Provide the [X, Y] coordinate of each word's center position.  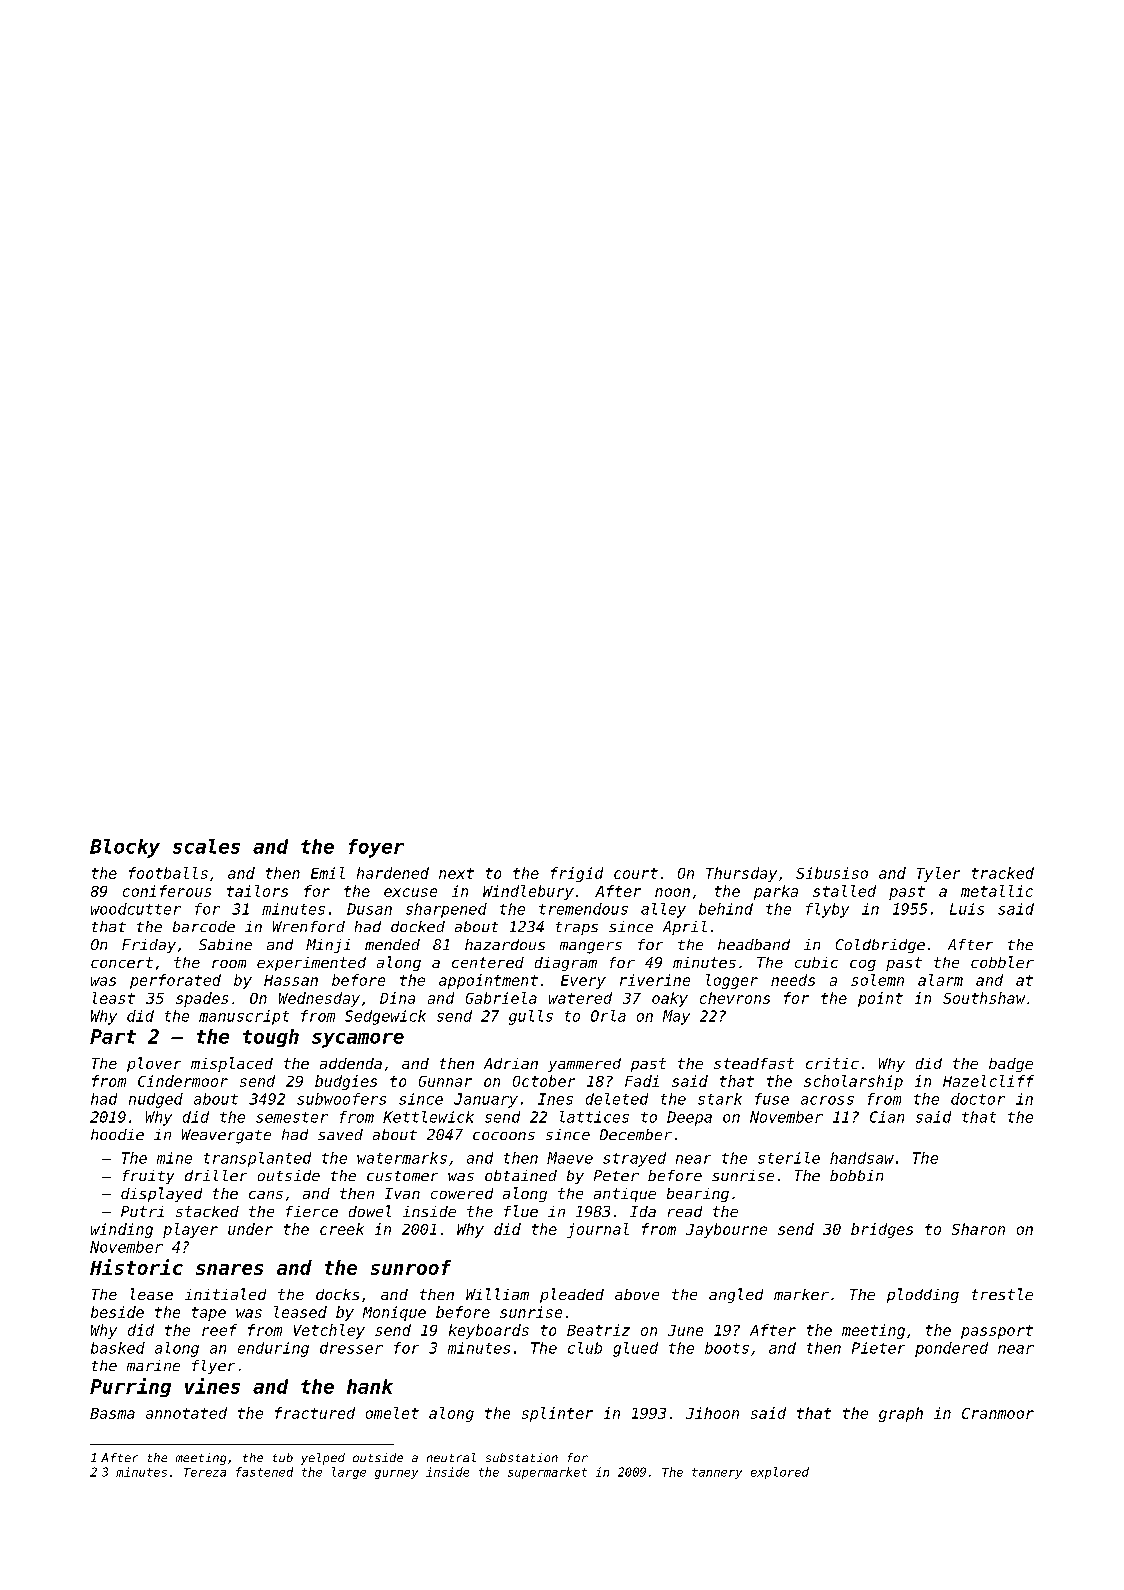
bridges [882, 1230]
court [636, 873]
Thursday [741, 874]
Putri [142, 1211]
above [637, 1294]
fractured [315, 1413]
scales [206, 846]
